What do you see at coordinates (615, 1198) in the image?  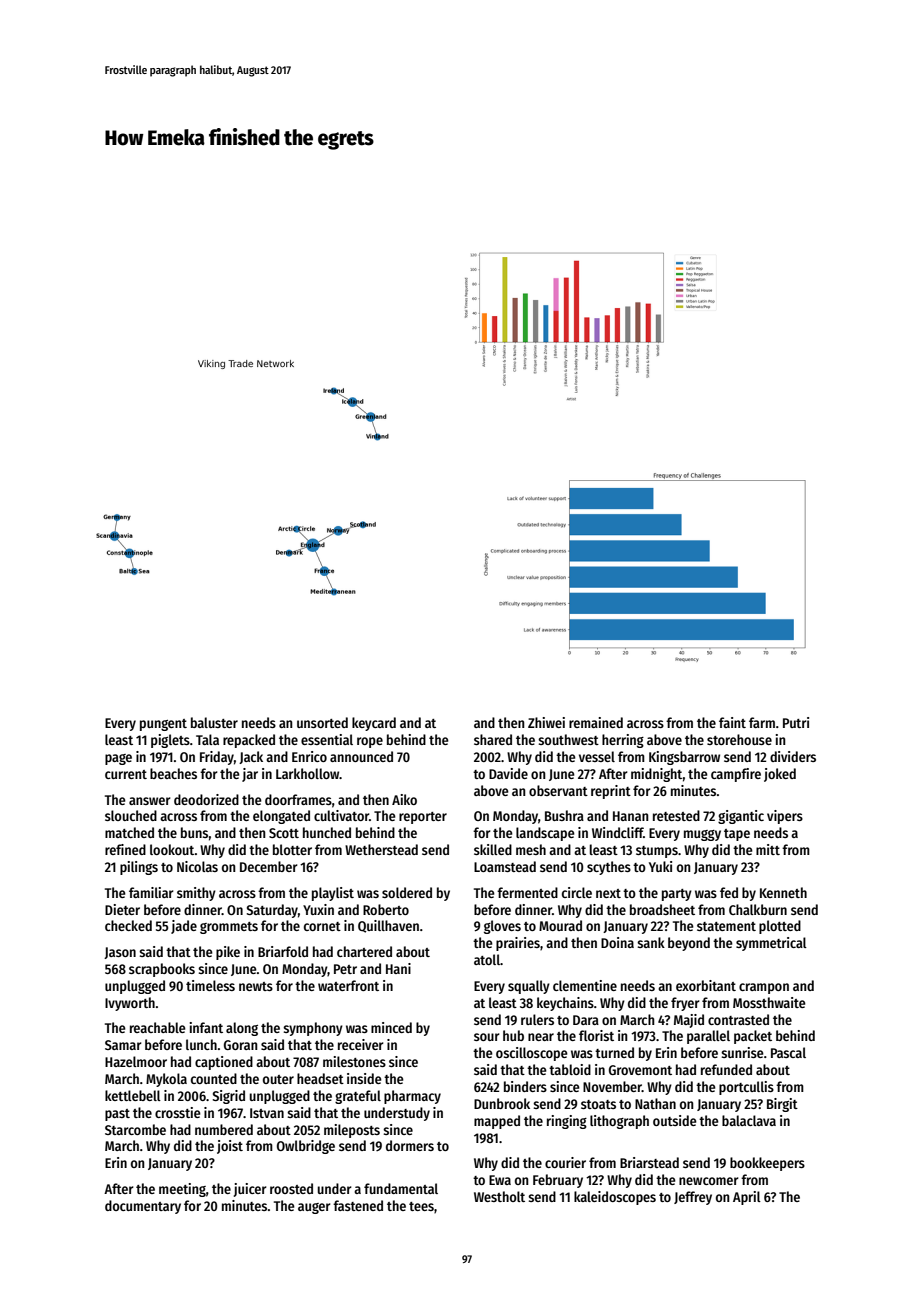 I see `kaleidoscopes` at bounding box center [615, 1198].
